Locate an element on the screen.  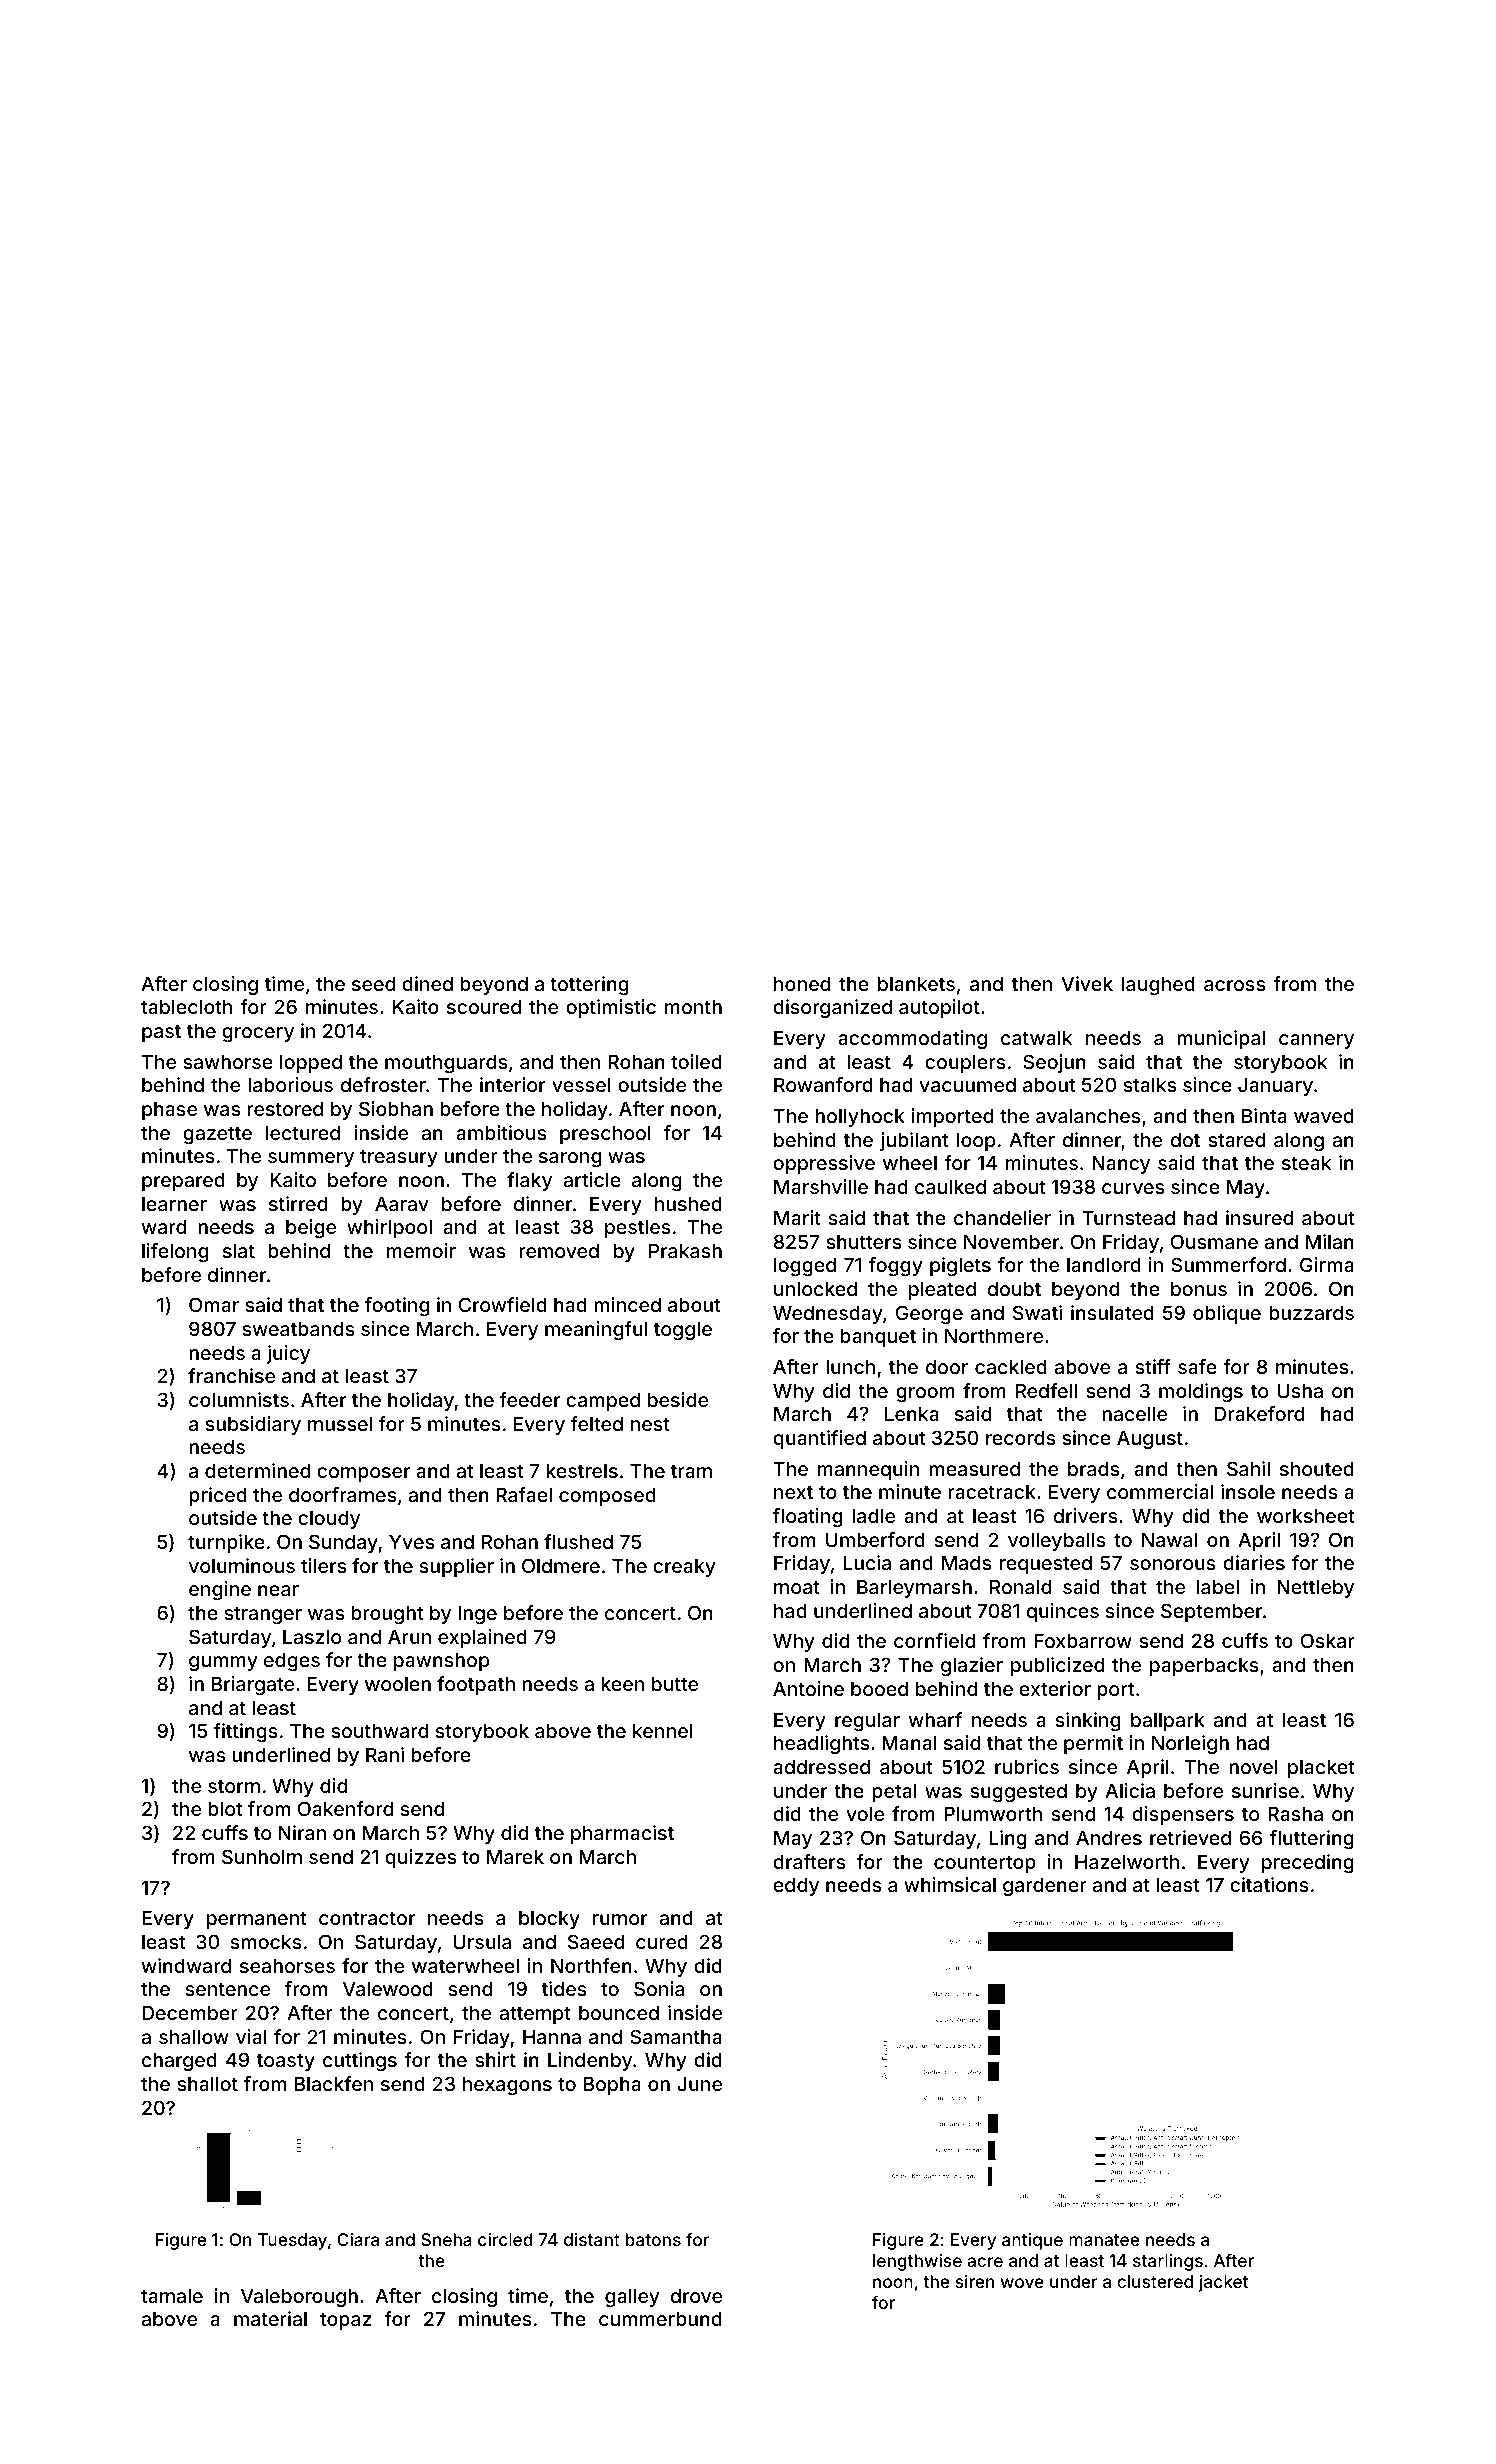
Antoine is located at coordinates (808, 1688).
